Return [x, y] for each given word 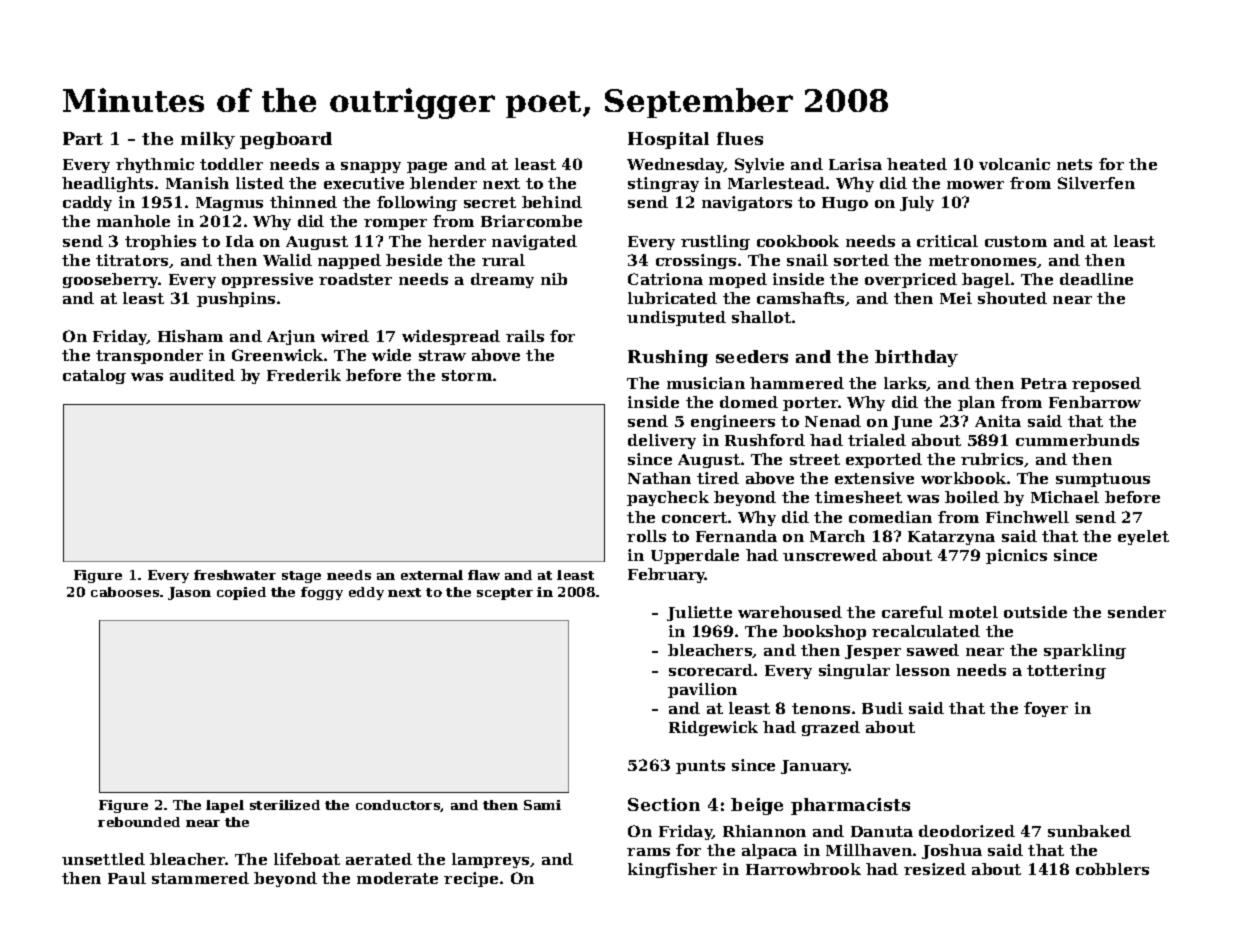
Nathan [659, 478]
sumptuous [1103, 480]
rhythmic [155, 165]
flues [740, 138]
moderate [397, 878]
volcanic [1014, 164]
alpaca [769, 851]
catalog [94, 376]
